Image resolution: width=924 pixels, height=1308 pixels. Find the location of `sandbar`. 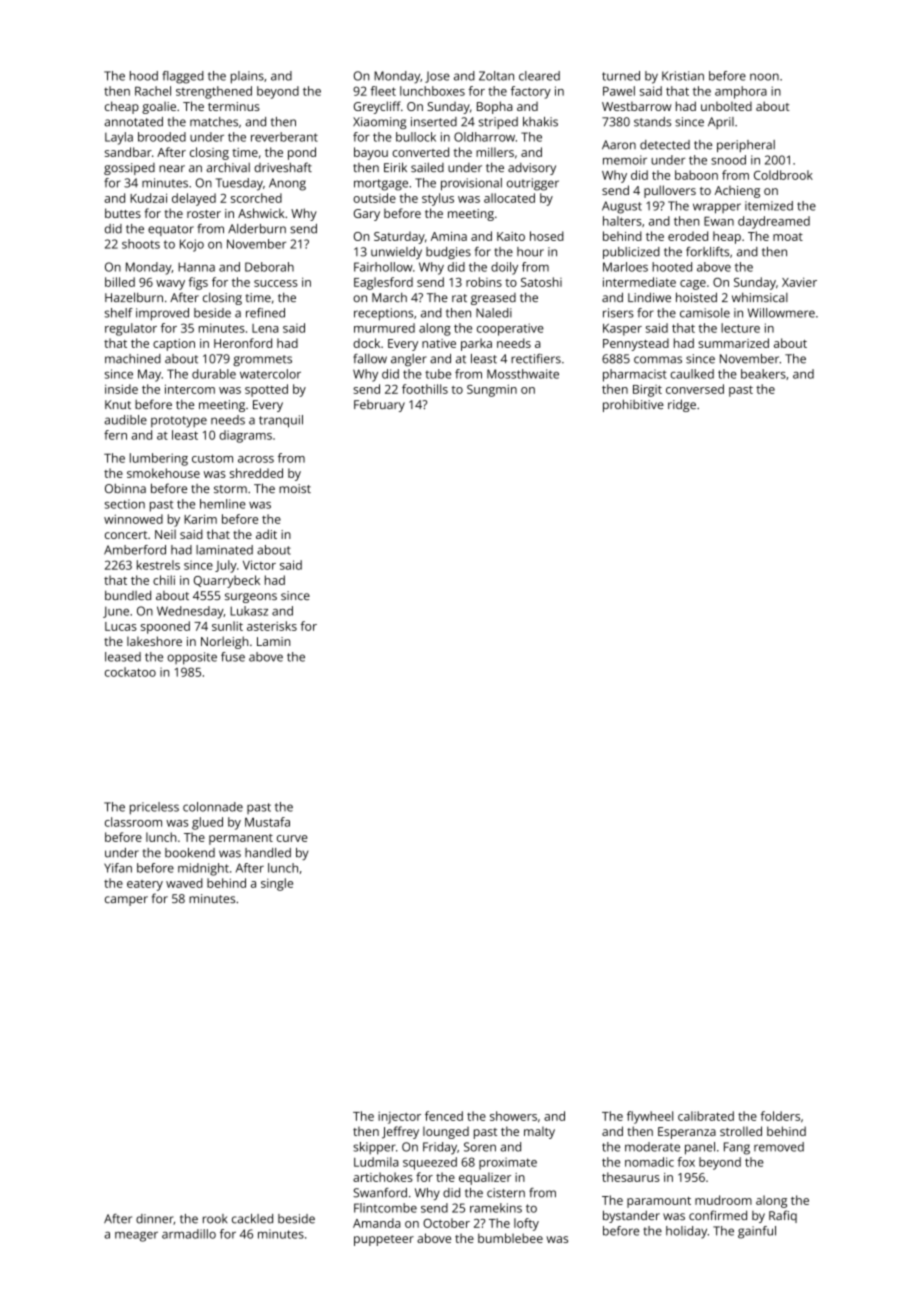

sandbar is located at coordinates (128, 152).
